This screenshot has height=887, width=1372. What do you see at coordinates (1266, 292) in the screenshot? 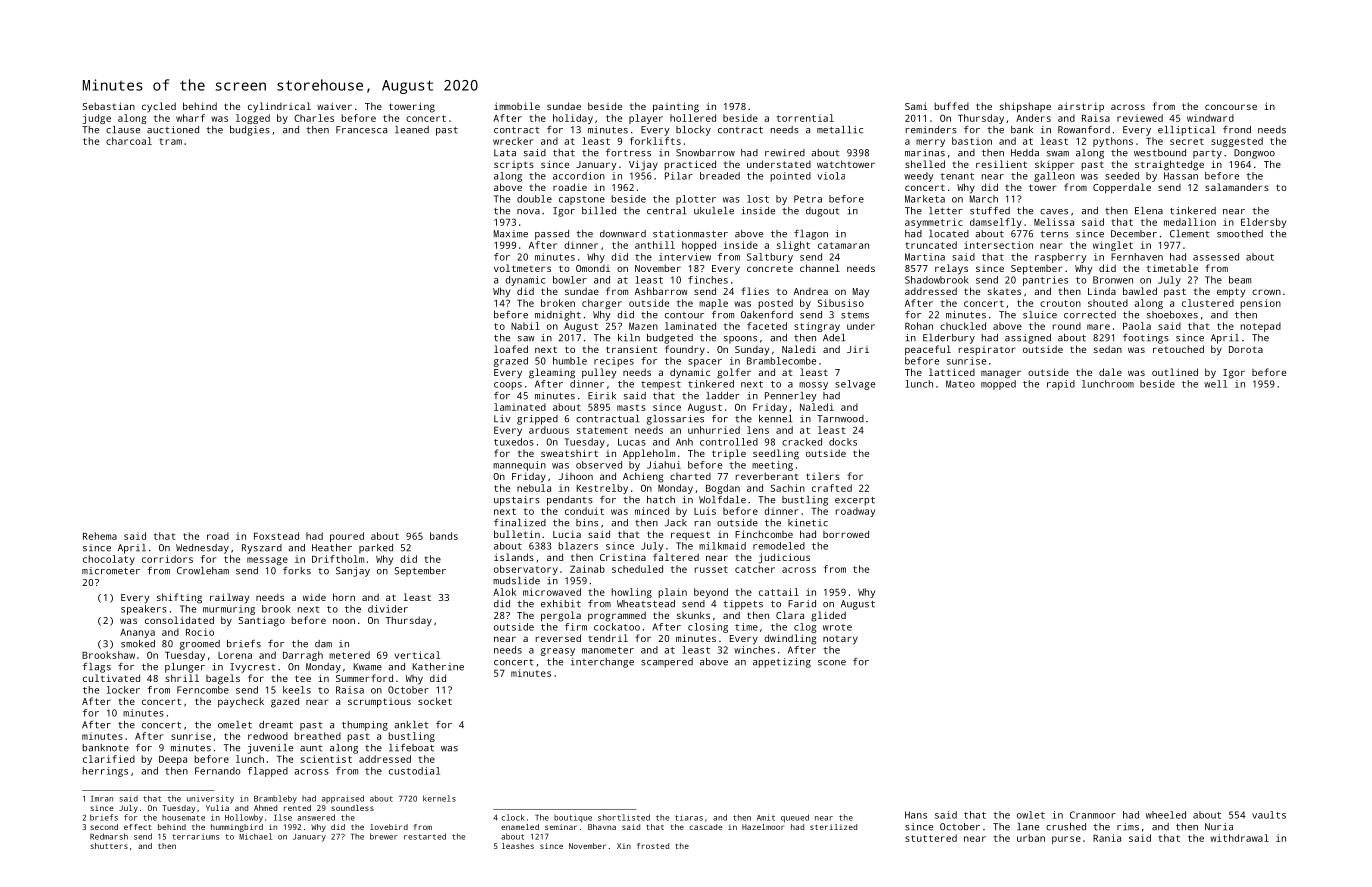
I see `crown` at bounding box center [1266, 292].
